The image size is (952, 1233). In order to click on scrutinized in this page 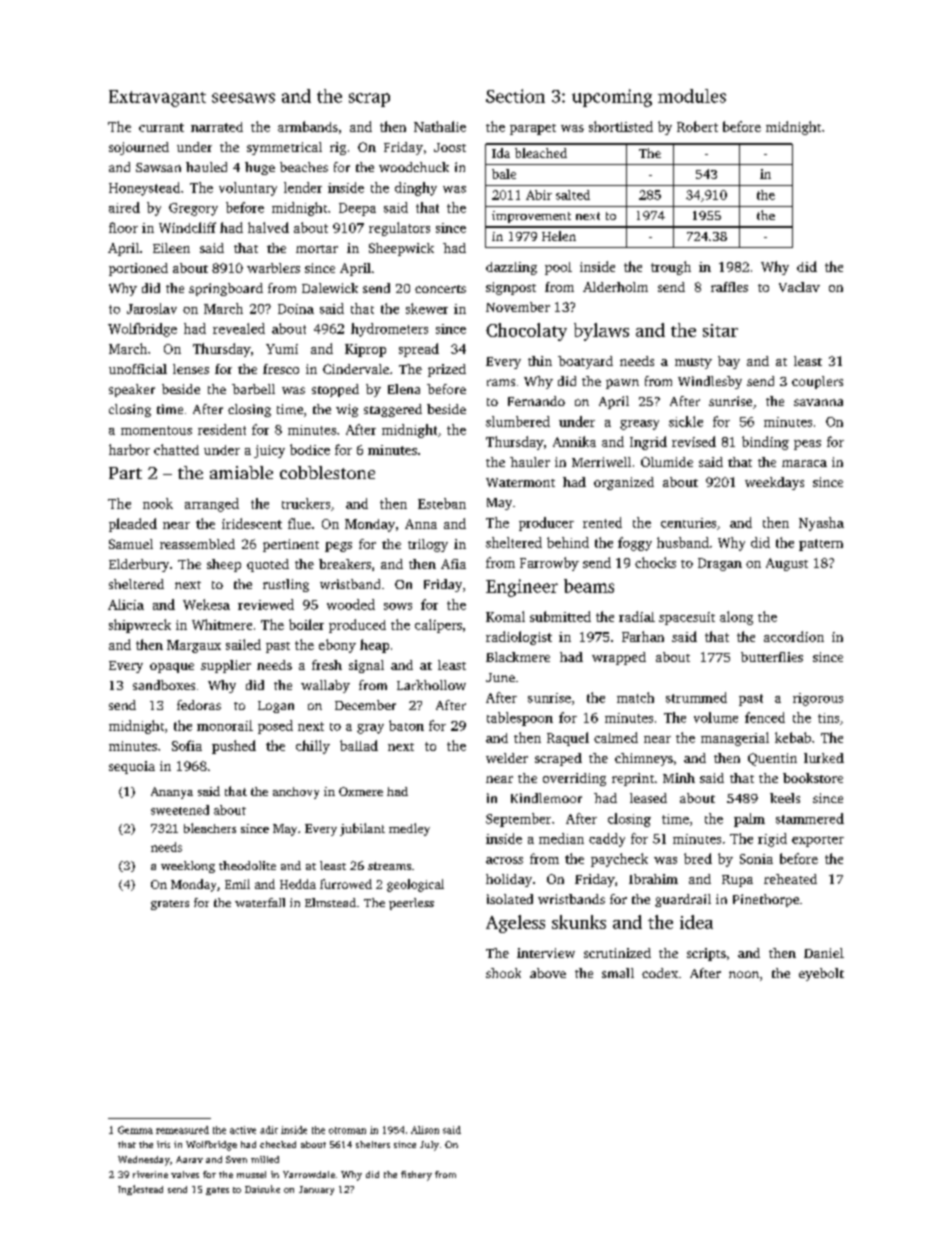, I will do `click(617, 953)`.
